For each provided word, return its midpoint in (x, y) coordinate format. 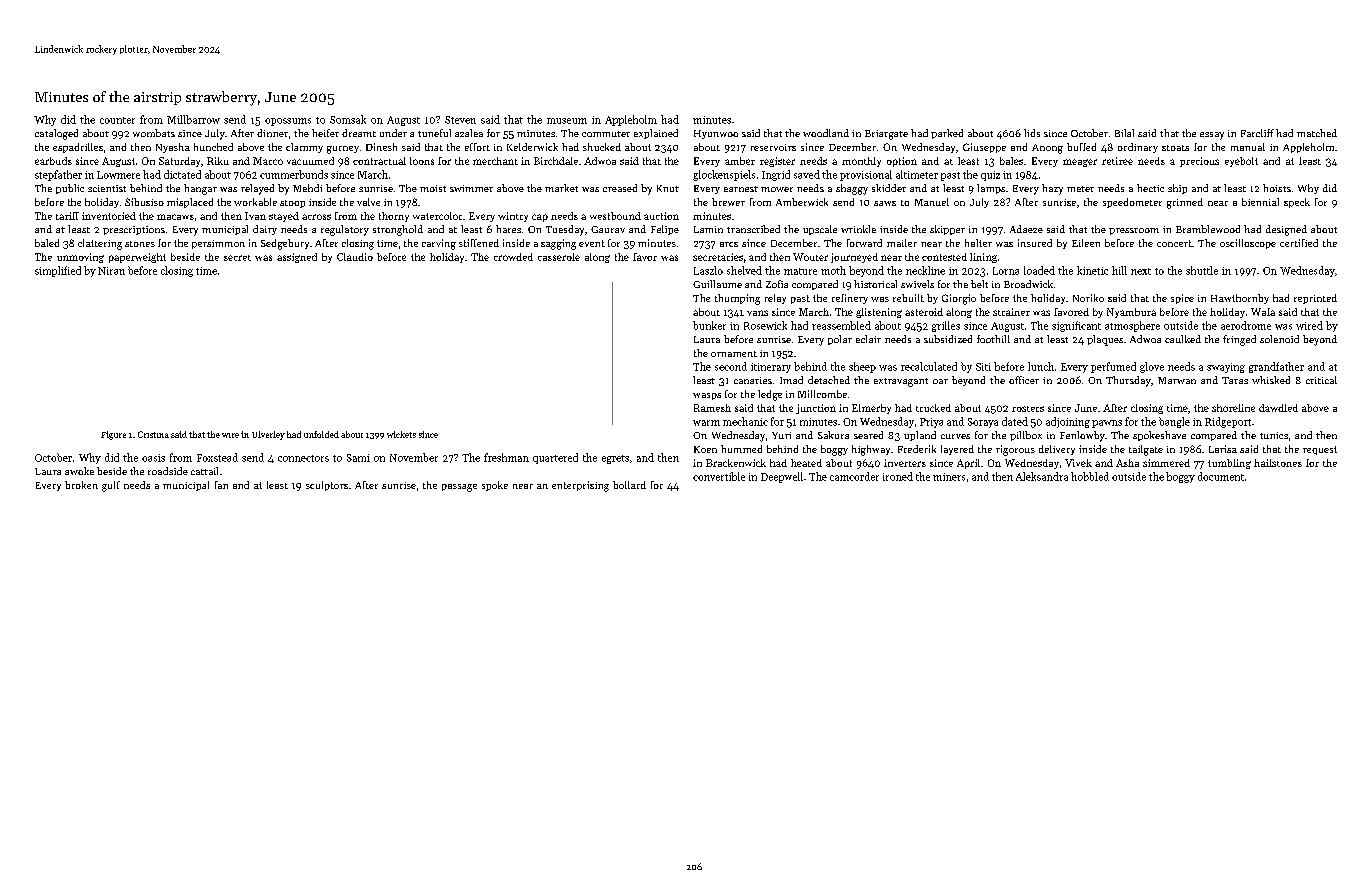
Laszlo (708, 270)
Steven (460, 120)
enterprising (580, 486)
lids (1032, 133)
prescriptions (134, 230)
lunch (1041, 366)
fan (221, 485)
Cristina (153, 434)
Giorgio (959, 299)
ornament (734, 354)
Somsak (348, 119)
